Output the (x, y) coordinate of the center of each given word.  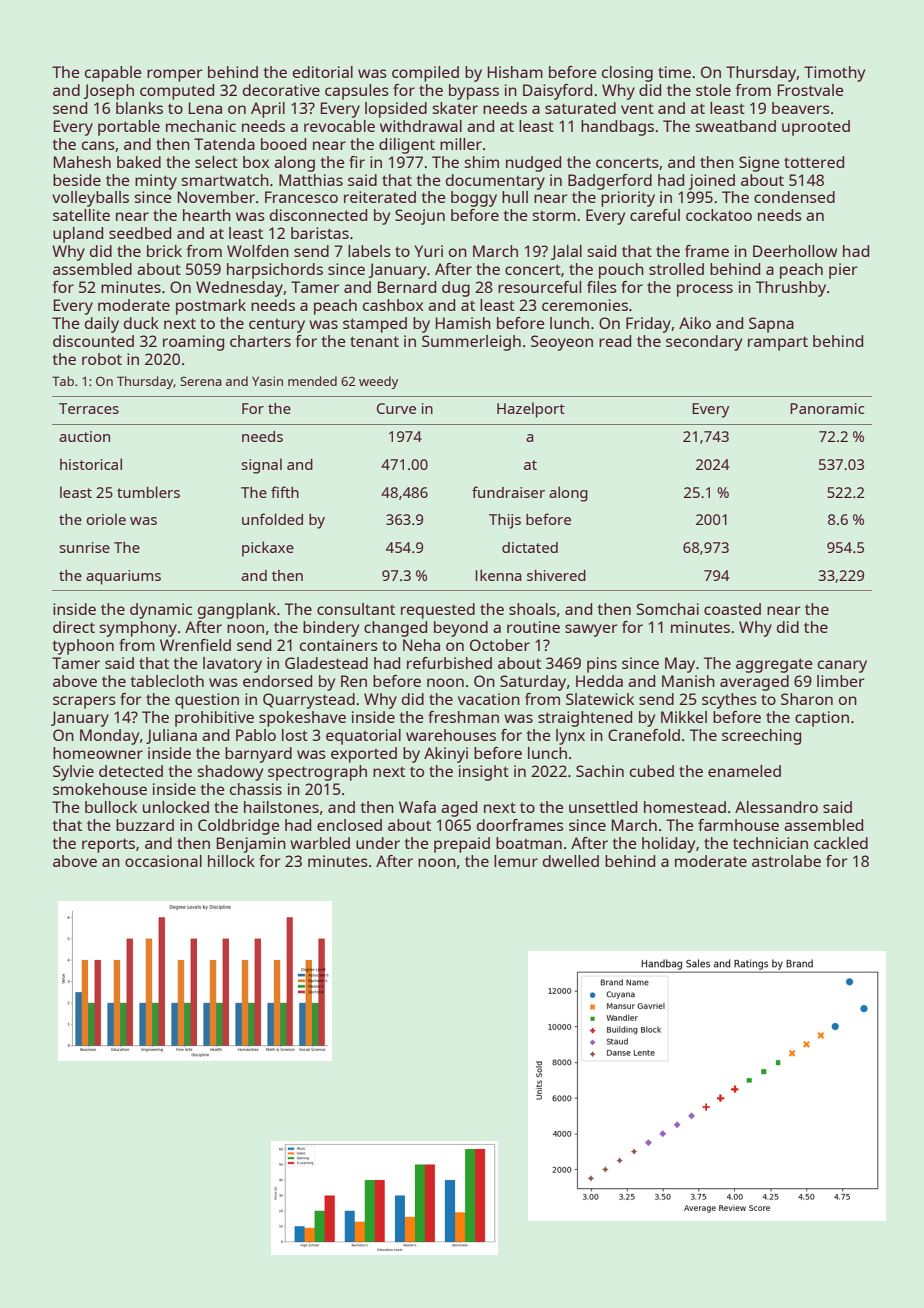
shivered (556, 575)
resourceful (539, 287)
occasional (163, 861)
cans (98, 145)
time (674, 72)
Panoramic (827, 408)
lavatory (232, 665)
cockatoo (719, 215)
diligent (407, 146)
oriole (106, 519)
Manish (688, 681)
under (378, 843)
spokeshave (302, 719)
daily (102, 325)
